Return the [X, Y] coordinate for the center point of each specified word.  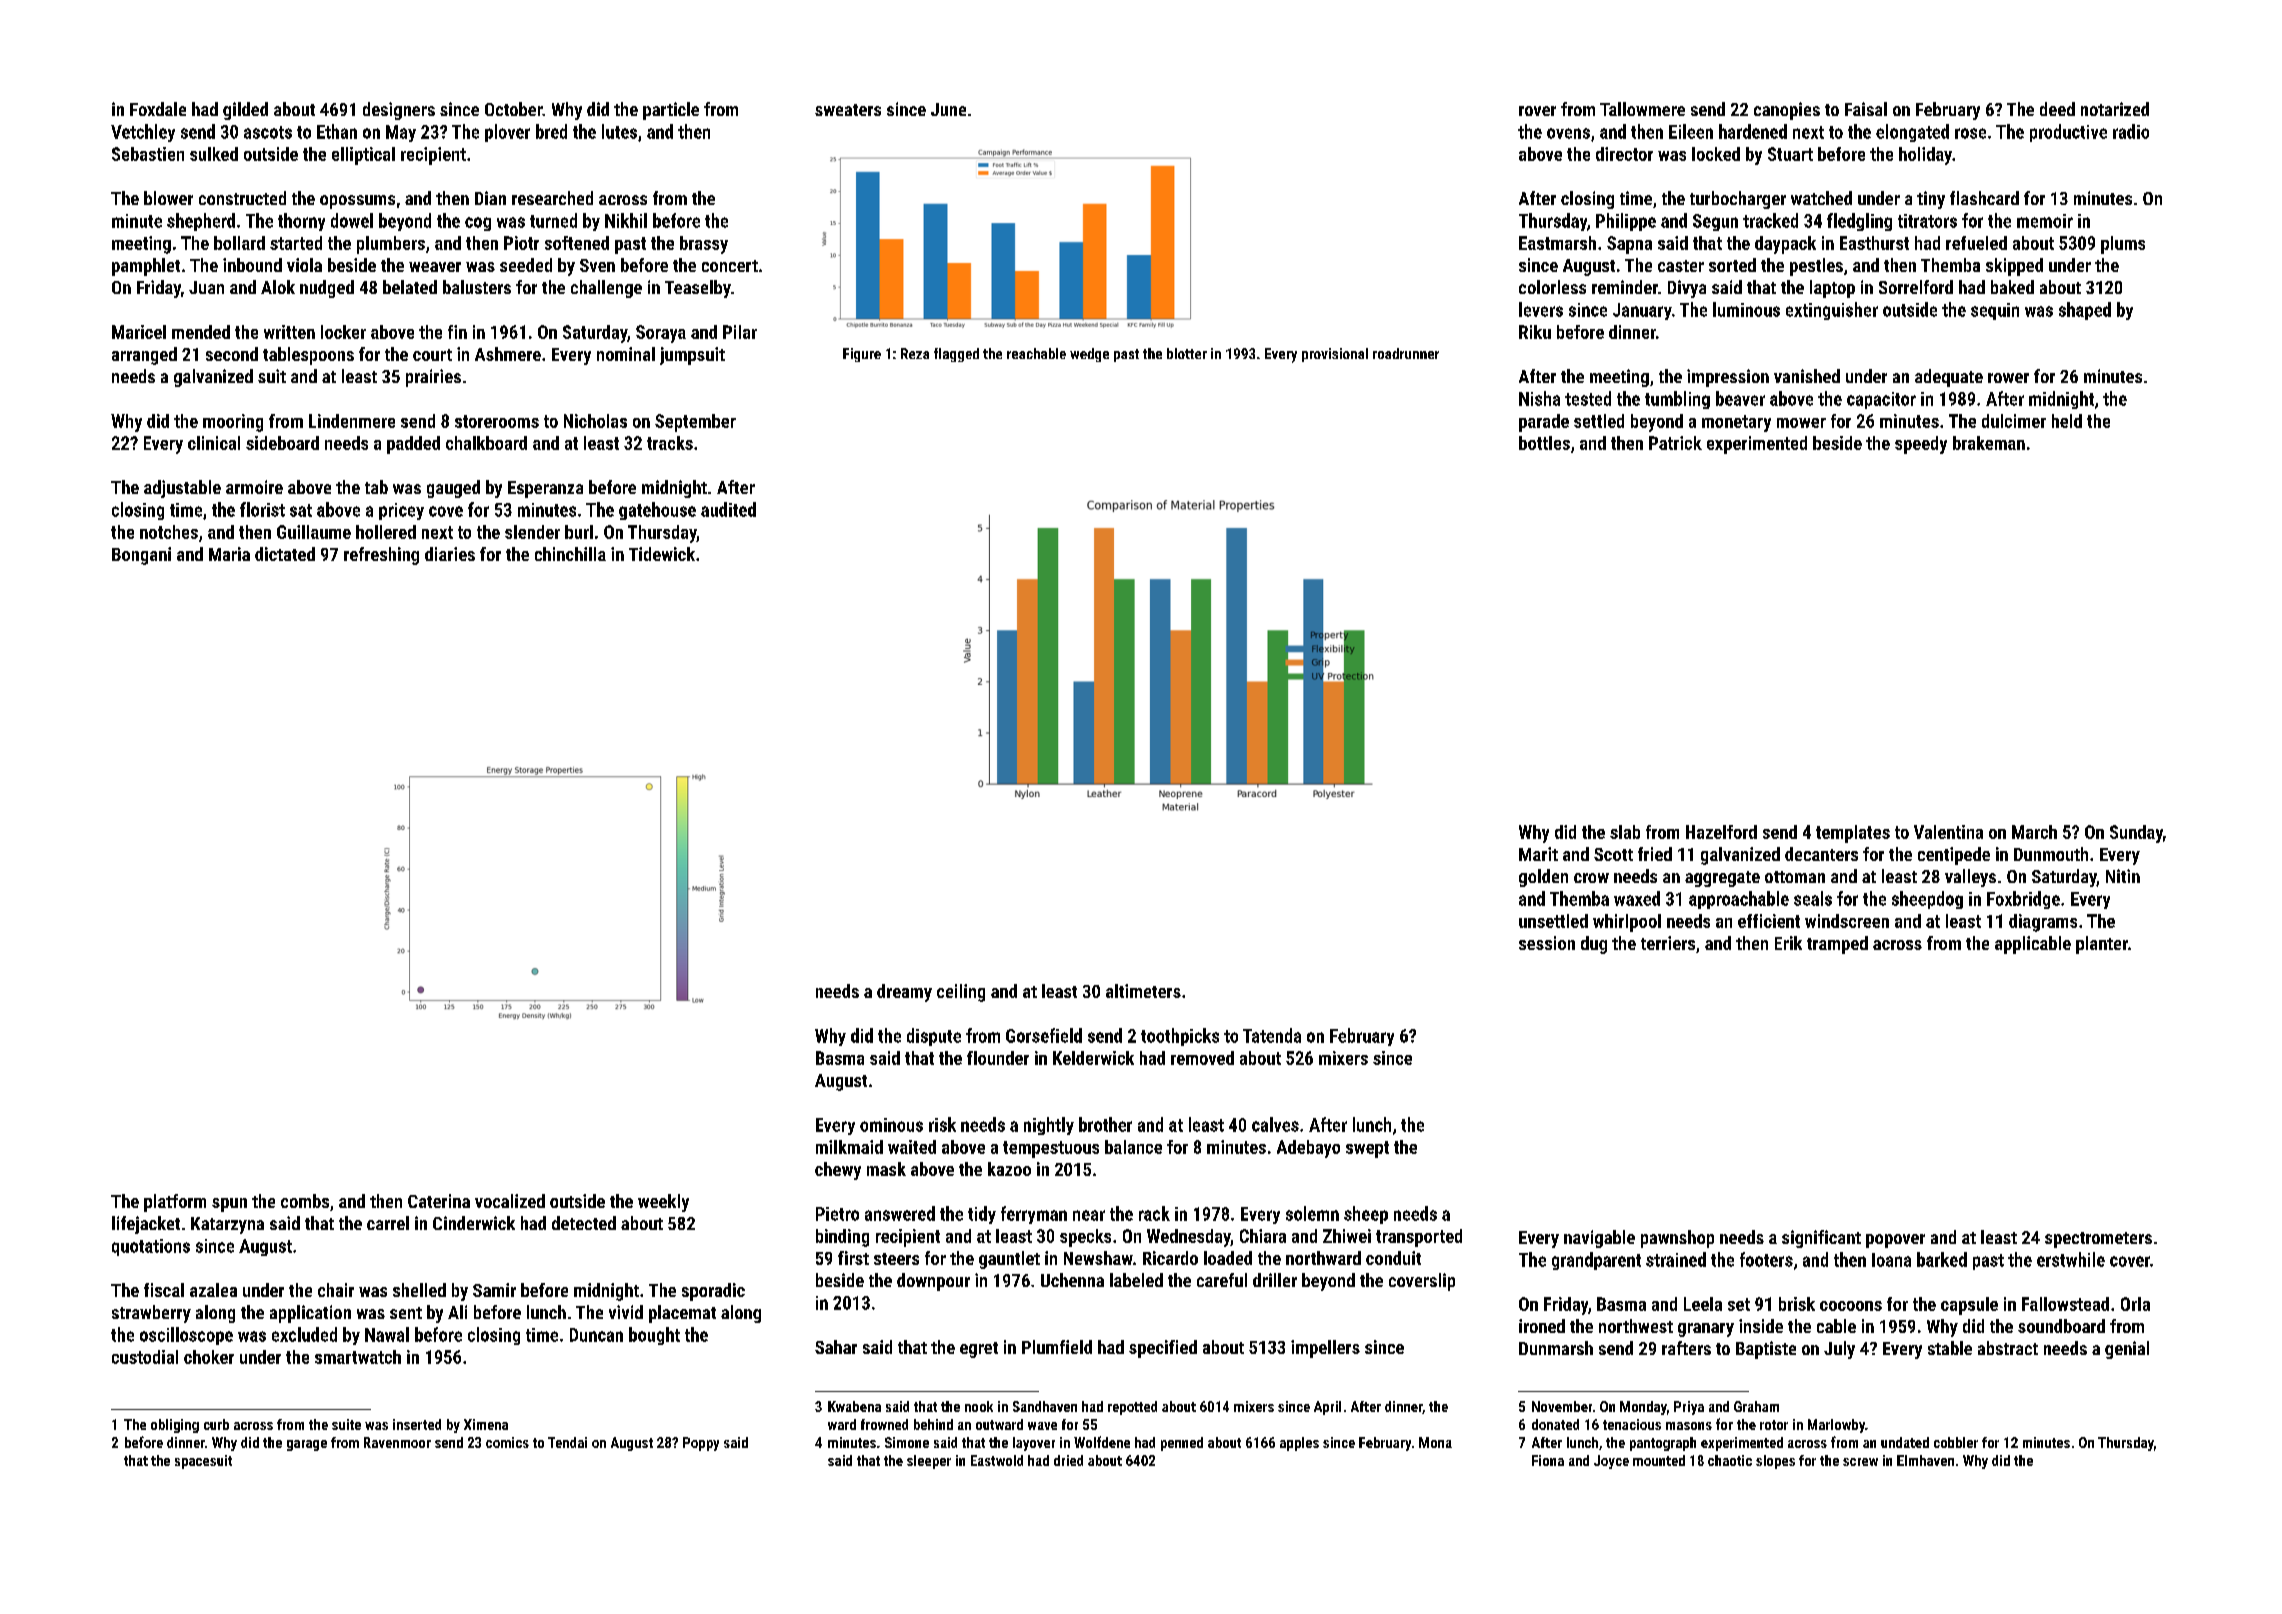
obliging [175, 1426]
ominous [891, 1125]
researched [552, 198]
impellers [1325, 1349]
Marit [1538, 854]
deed [2057, 109]
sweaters [848, 110]
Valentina [1948, 832]
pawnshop [1677, 1239]
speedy [1921, 445]
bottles [1544, 443]
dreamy [904, 993]
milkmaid [849, 1147]
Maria [229, 554]
